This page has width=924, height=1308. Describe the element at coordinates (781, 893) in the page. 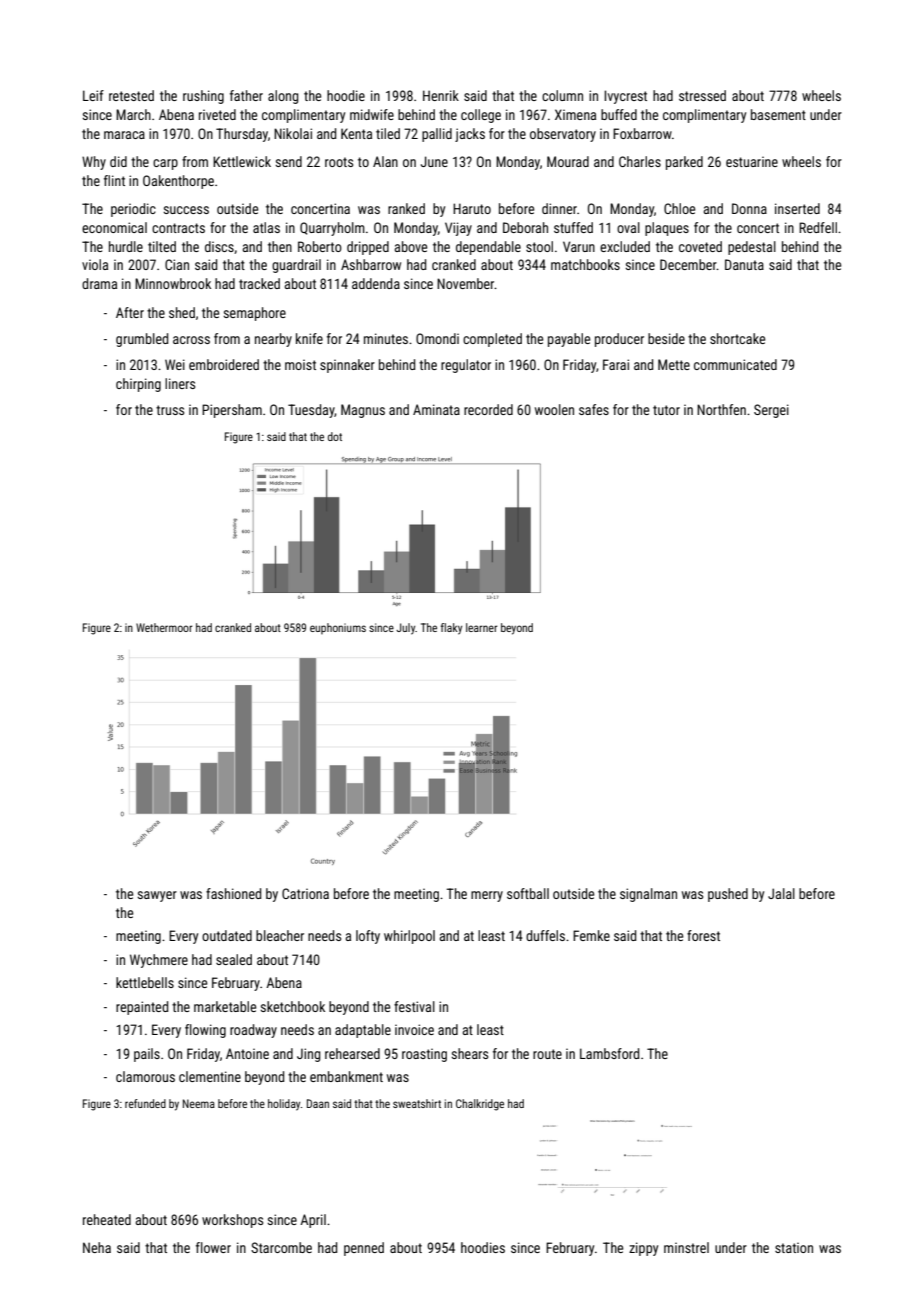

I see `Jalal` at that location.
